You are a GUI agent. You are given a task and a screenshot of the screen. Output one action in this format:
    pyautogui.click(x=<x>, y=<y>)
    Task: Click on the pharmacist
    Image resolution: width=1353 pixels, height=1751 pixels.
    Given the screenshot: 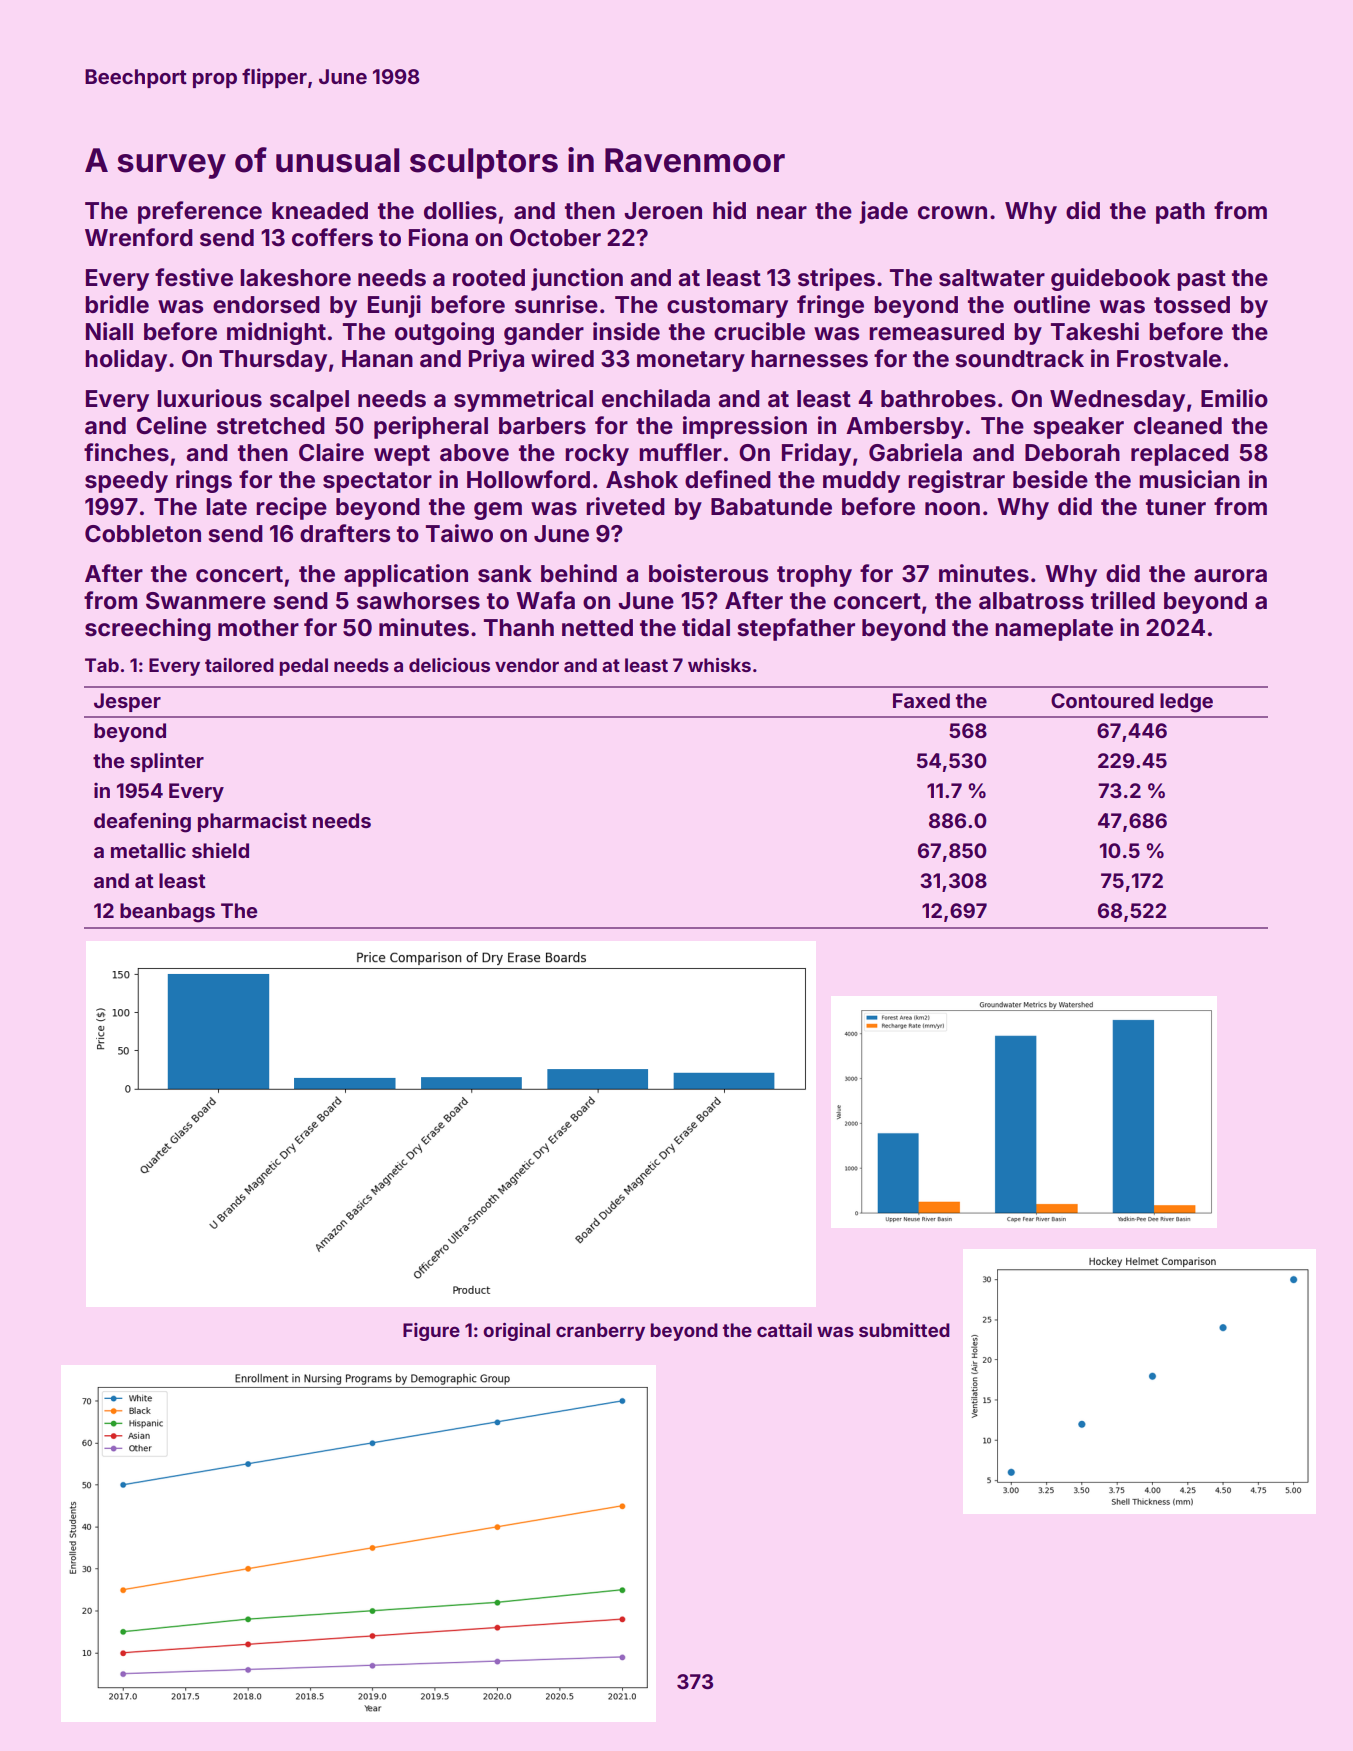 What is the action you would take?
    pyautogui.click(x=252, y=822)
